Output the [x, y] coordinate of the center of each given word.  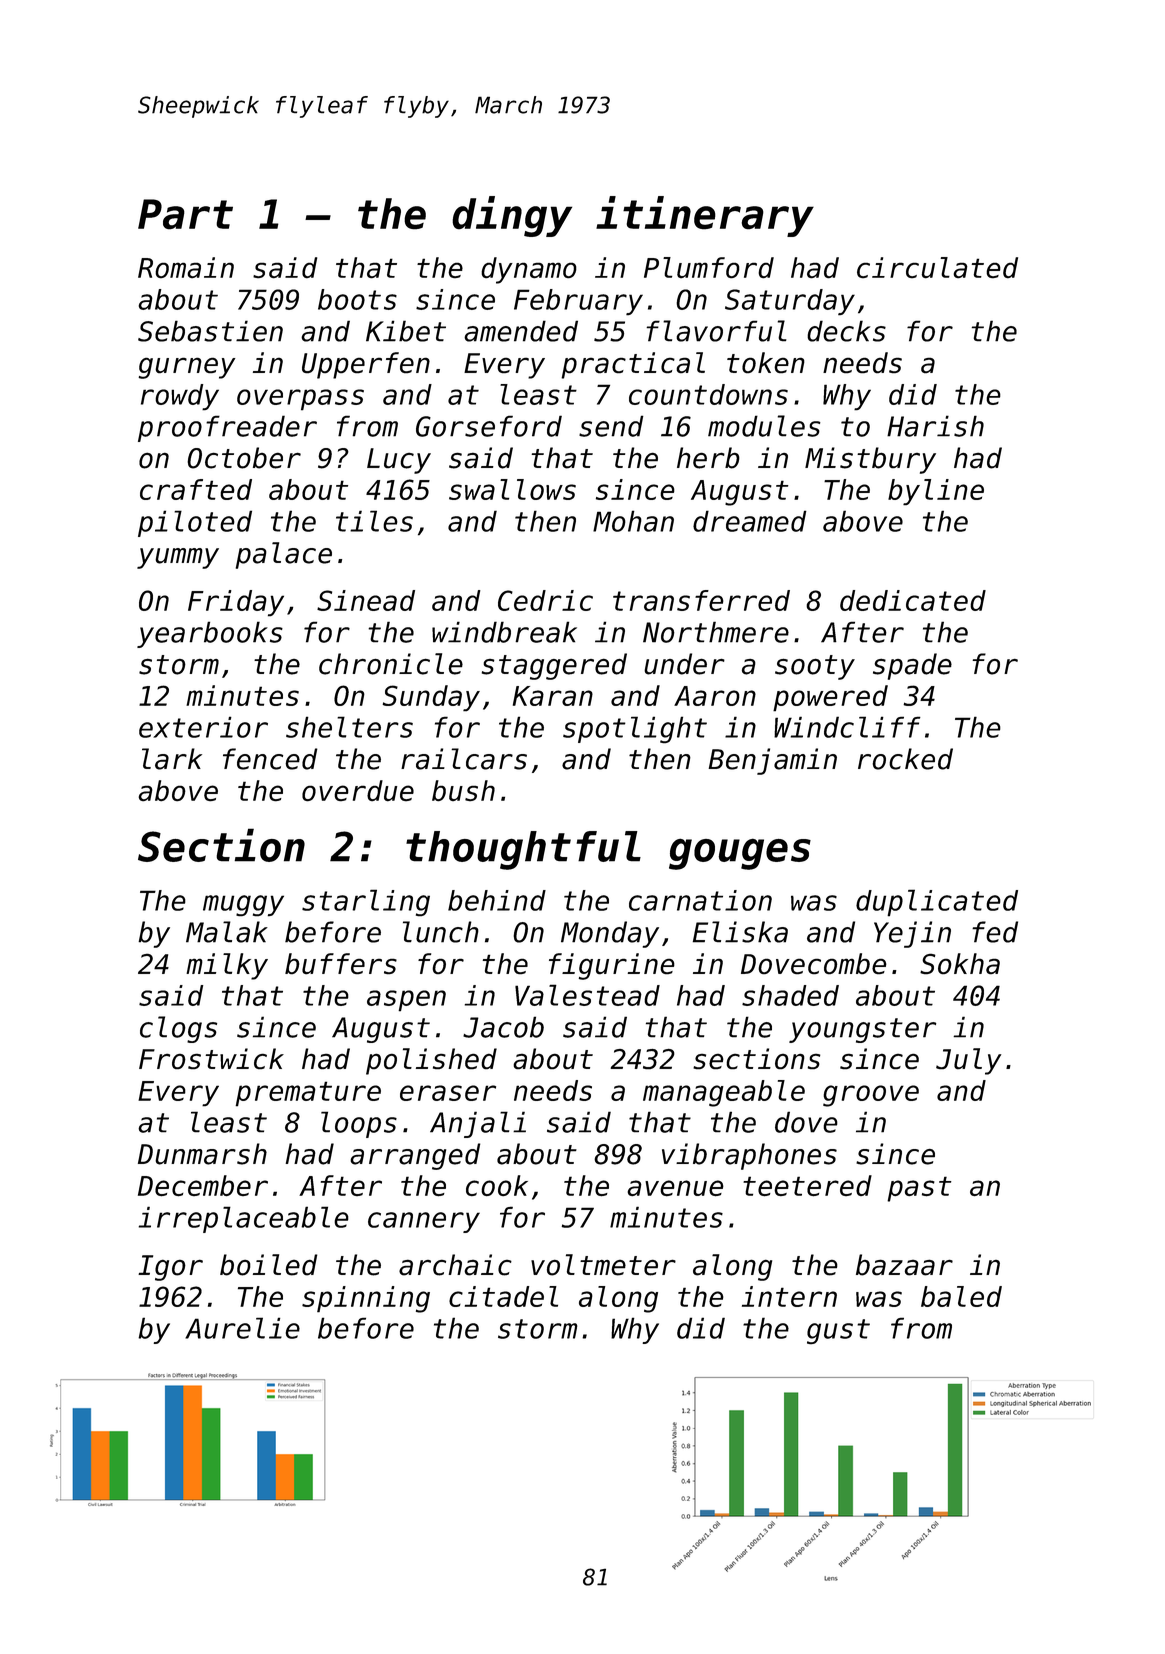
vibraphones [749, 1156]
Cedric [545, 600]
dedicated [913, 600]
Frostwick [211, 1059]
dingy [512, 216]
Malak [227, 932]
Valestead [587, 995]
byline [936, 492]
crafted [196, 489]
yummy [178, 558]
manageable [724, 1093]
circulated [937, 268]
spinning [366, 1299]
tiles [374, 521]
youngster [862, 1030]
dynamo [529, 270]
